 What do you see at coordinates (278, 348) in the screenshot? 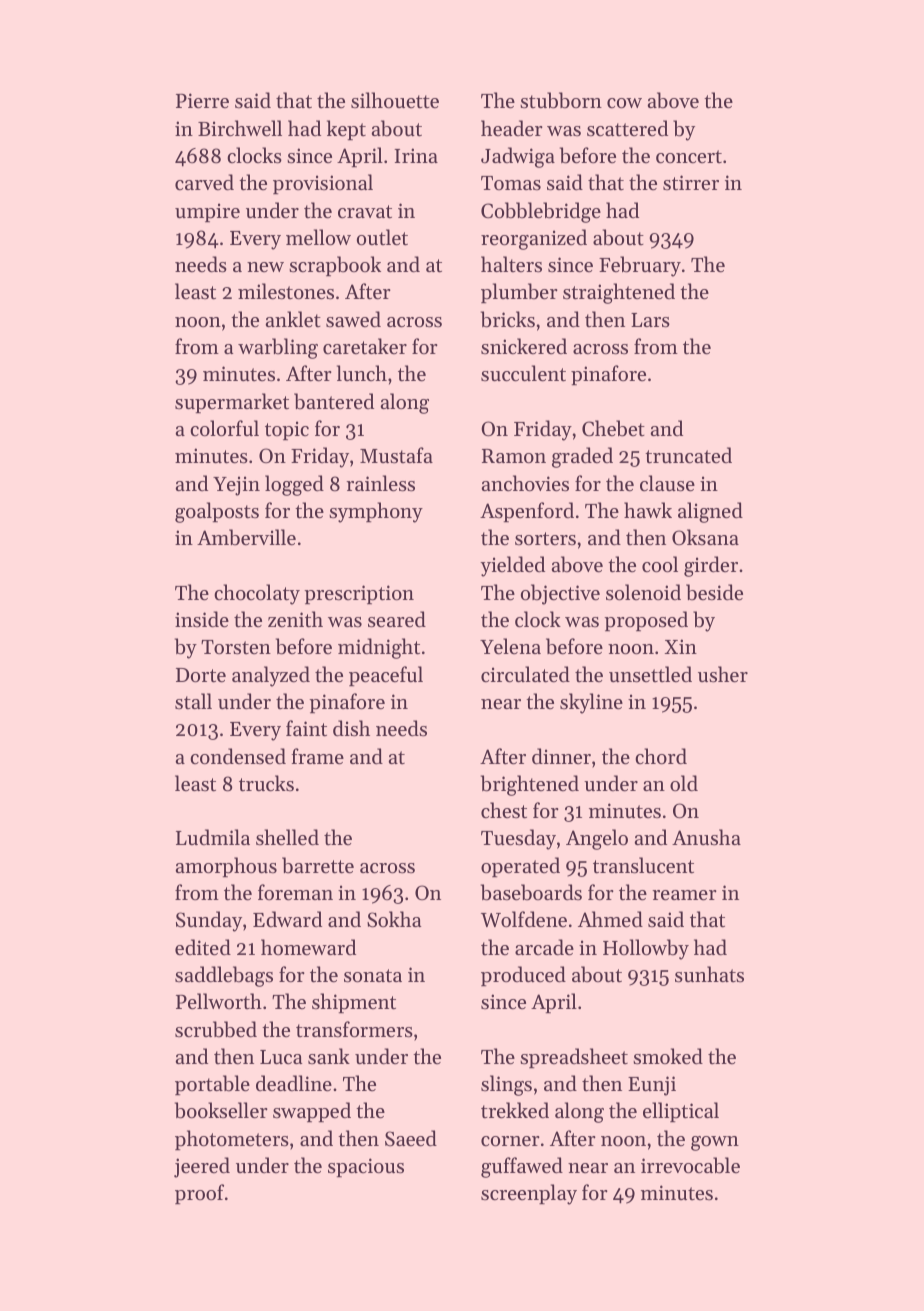
I see `warbling` at bounding box center [278, 348].
